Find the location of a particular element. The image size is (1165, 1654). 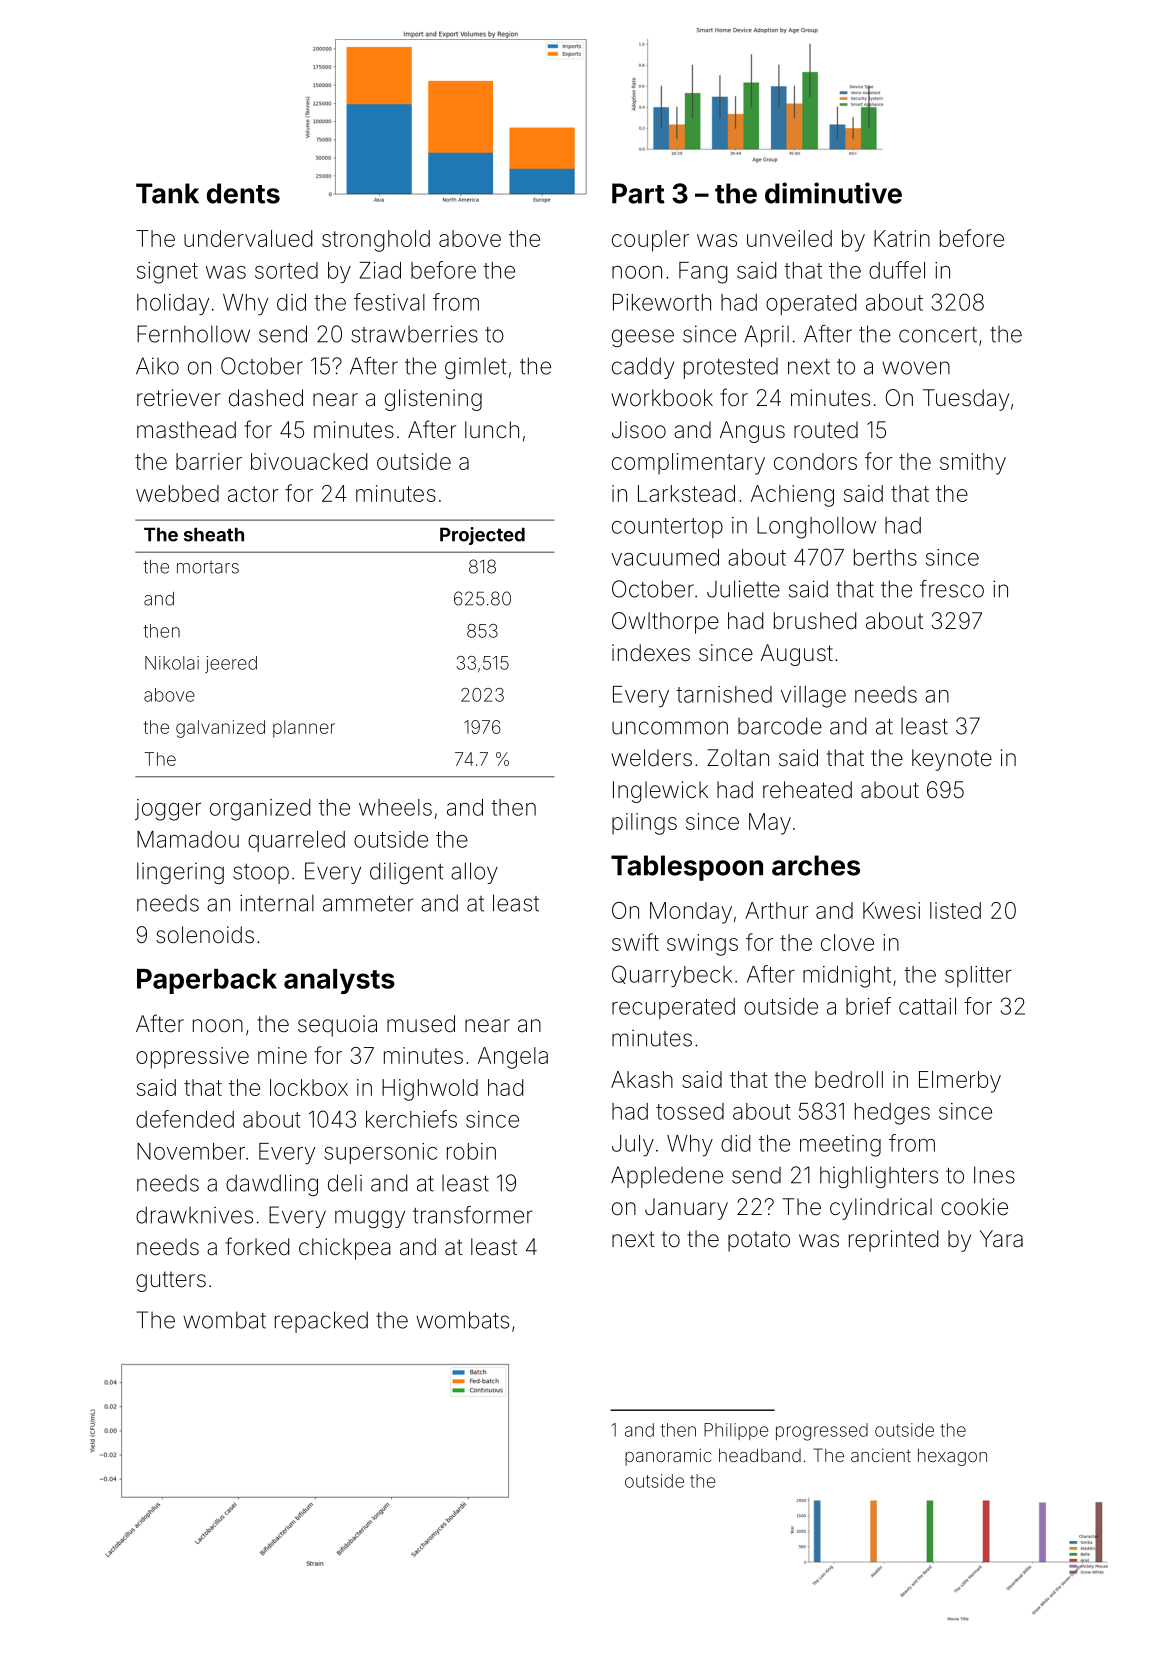

jogger is located at coordinates (168, 810).
